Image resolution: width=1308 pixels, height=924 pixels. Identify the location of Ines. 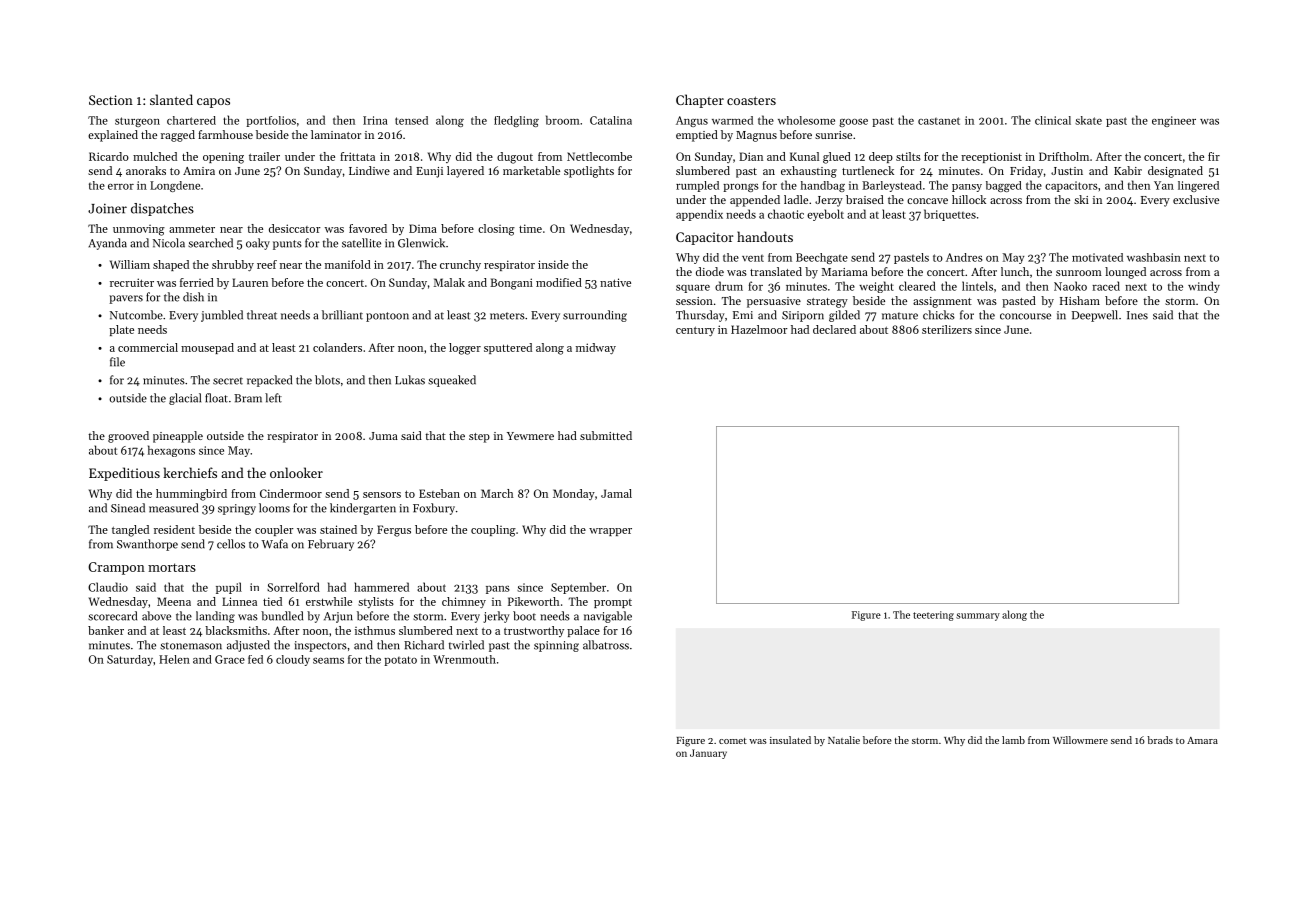
(1137, 315).
